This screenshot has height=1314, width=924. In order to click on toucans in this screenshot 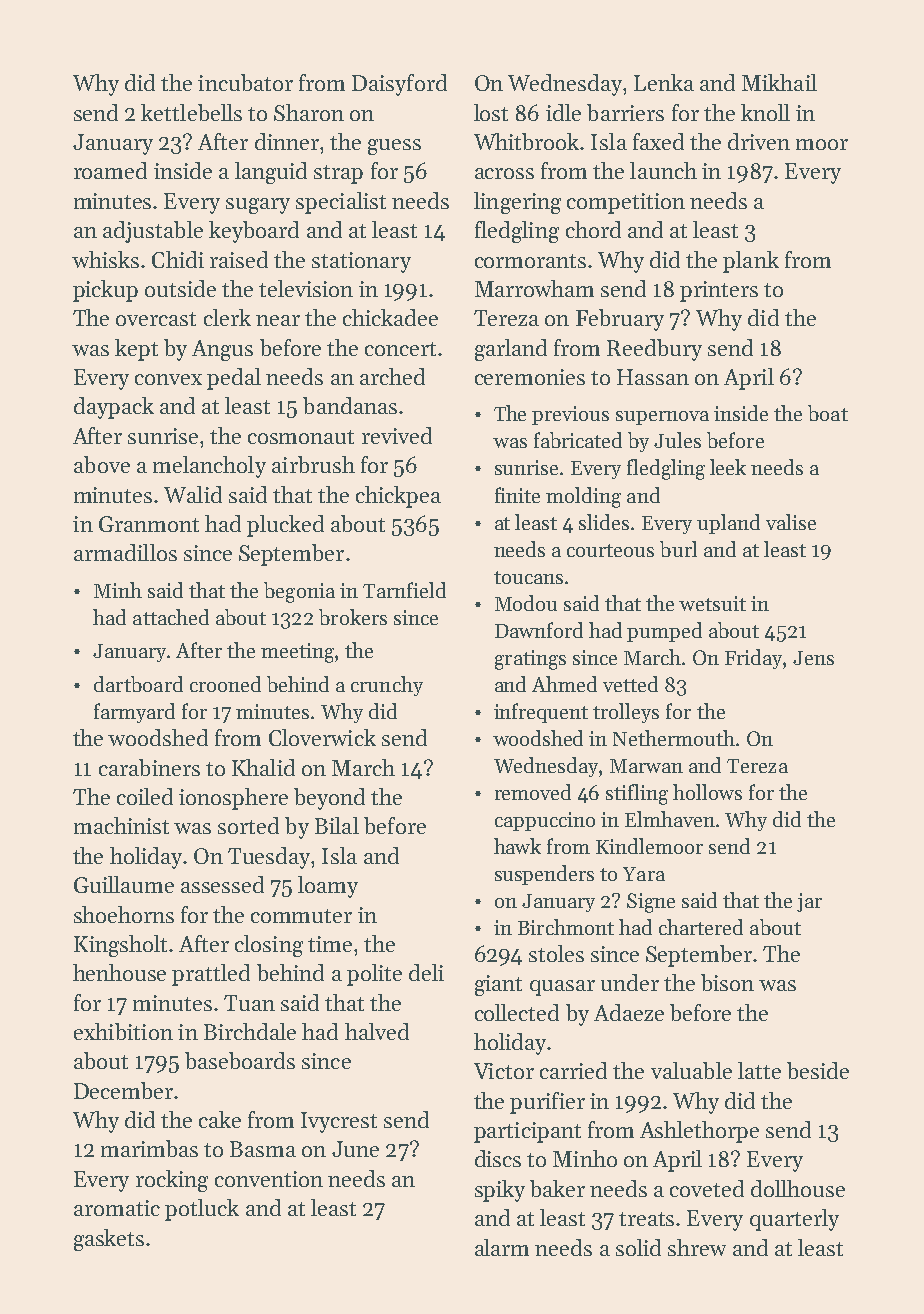, I will do `click(528, 577)`.
